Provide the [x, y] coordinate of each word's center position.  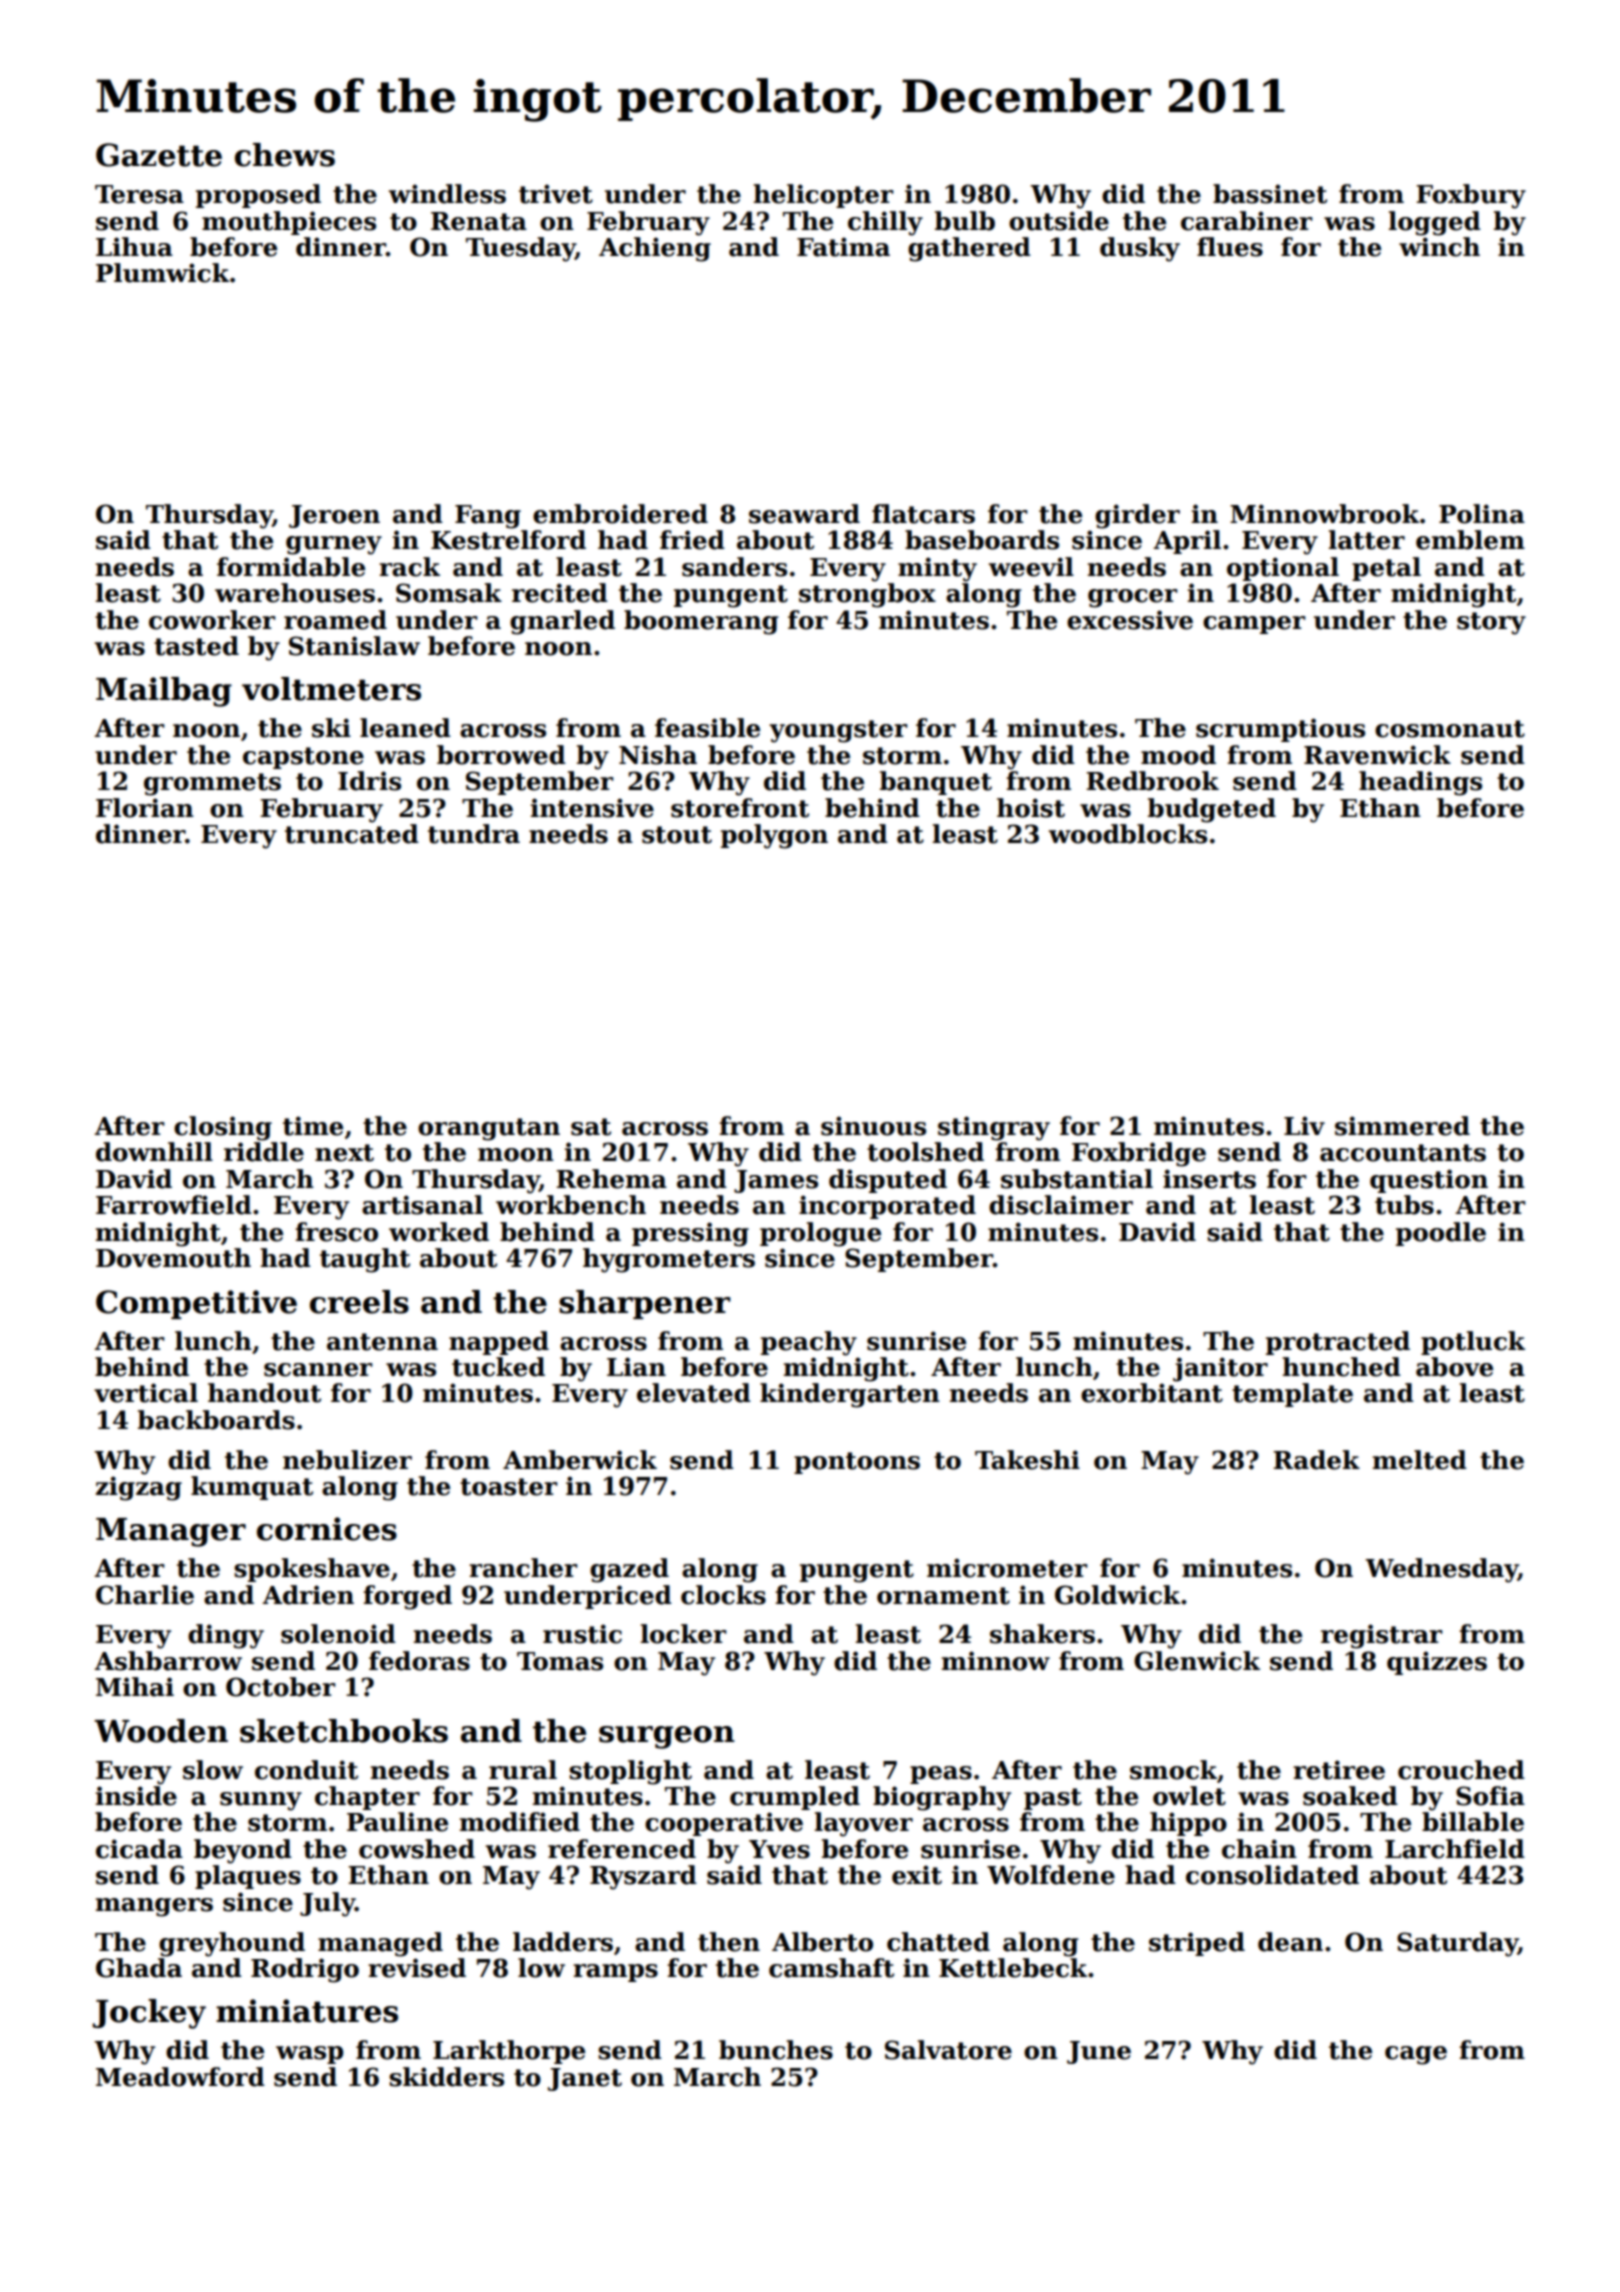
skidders [446, 2077]
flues [1230, 247]
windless [447, 194]
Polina [1482, 514]
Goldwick [1117, 1595]
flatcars [923, 514]
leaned [405, 728]
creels [359, 1302]
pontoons [857, 1463]
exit [917, 1875]
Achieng [655, 249]
